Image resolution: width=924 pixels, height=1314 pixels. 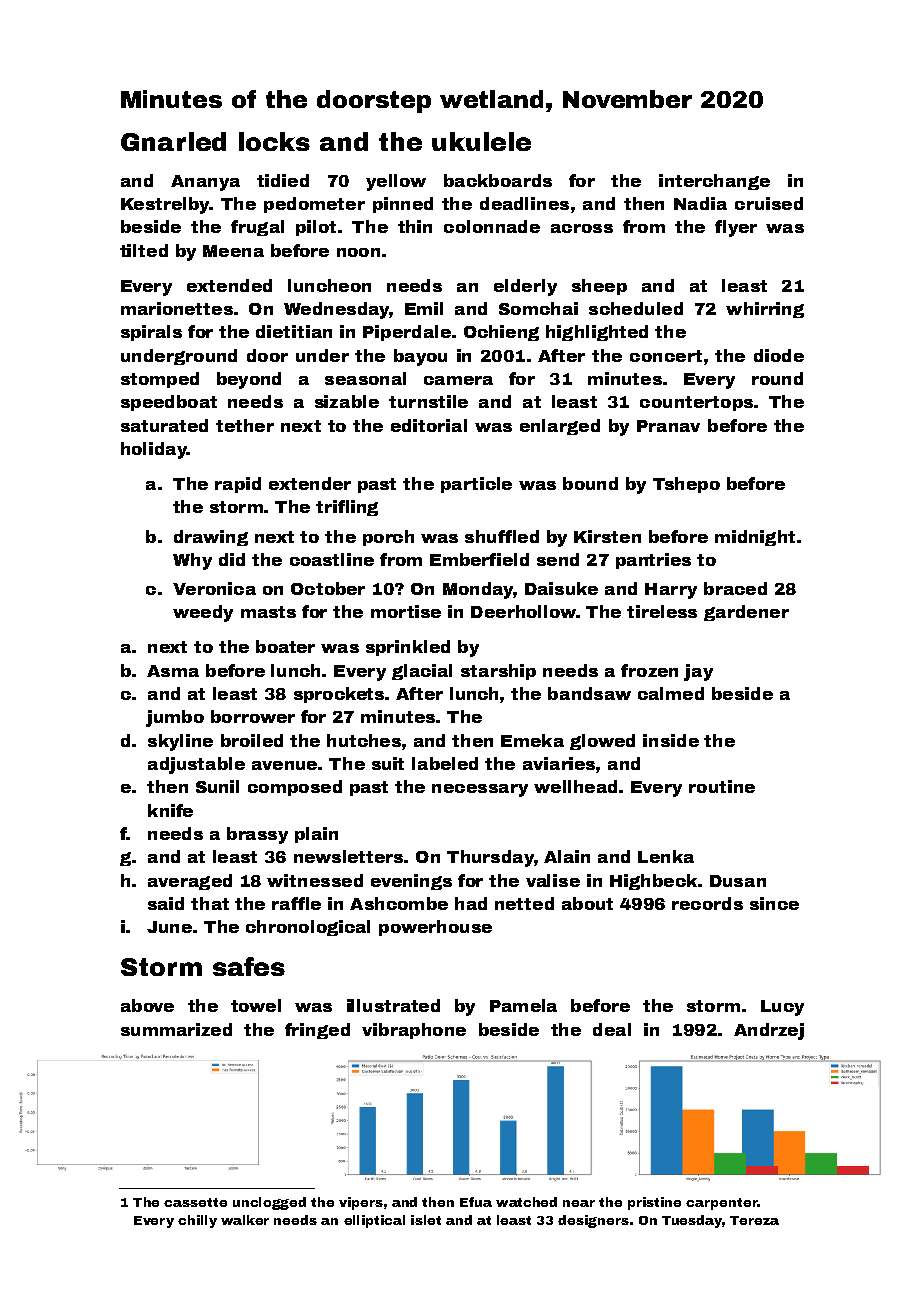 What do you see at coordinates (523, 1005) in the page?
I see `Pamela` at bounding box center [523, 1005].
